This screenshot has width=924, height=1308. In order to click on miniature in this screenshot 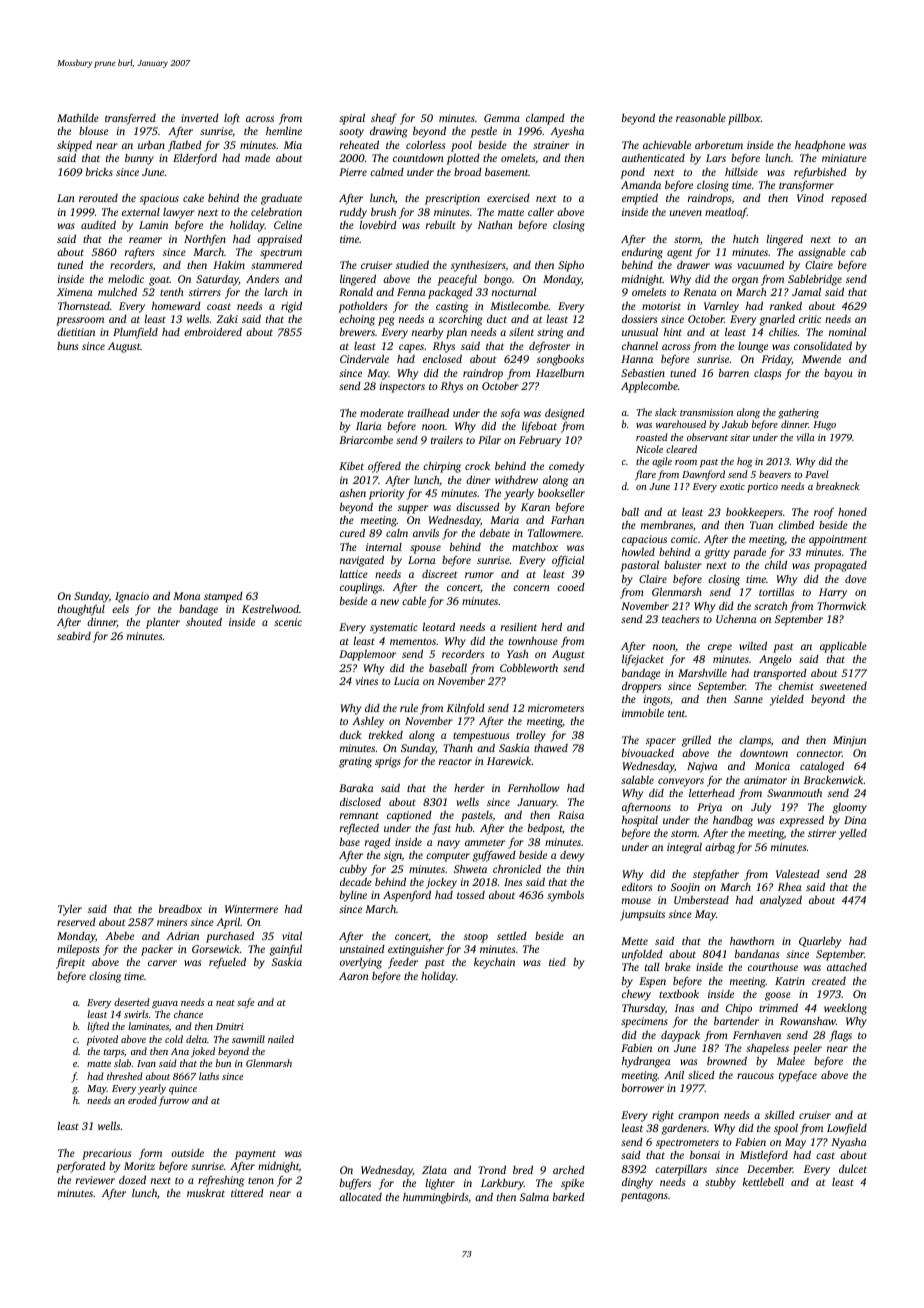, I will do `click(844, 158)`.
